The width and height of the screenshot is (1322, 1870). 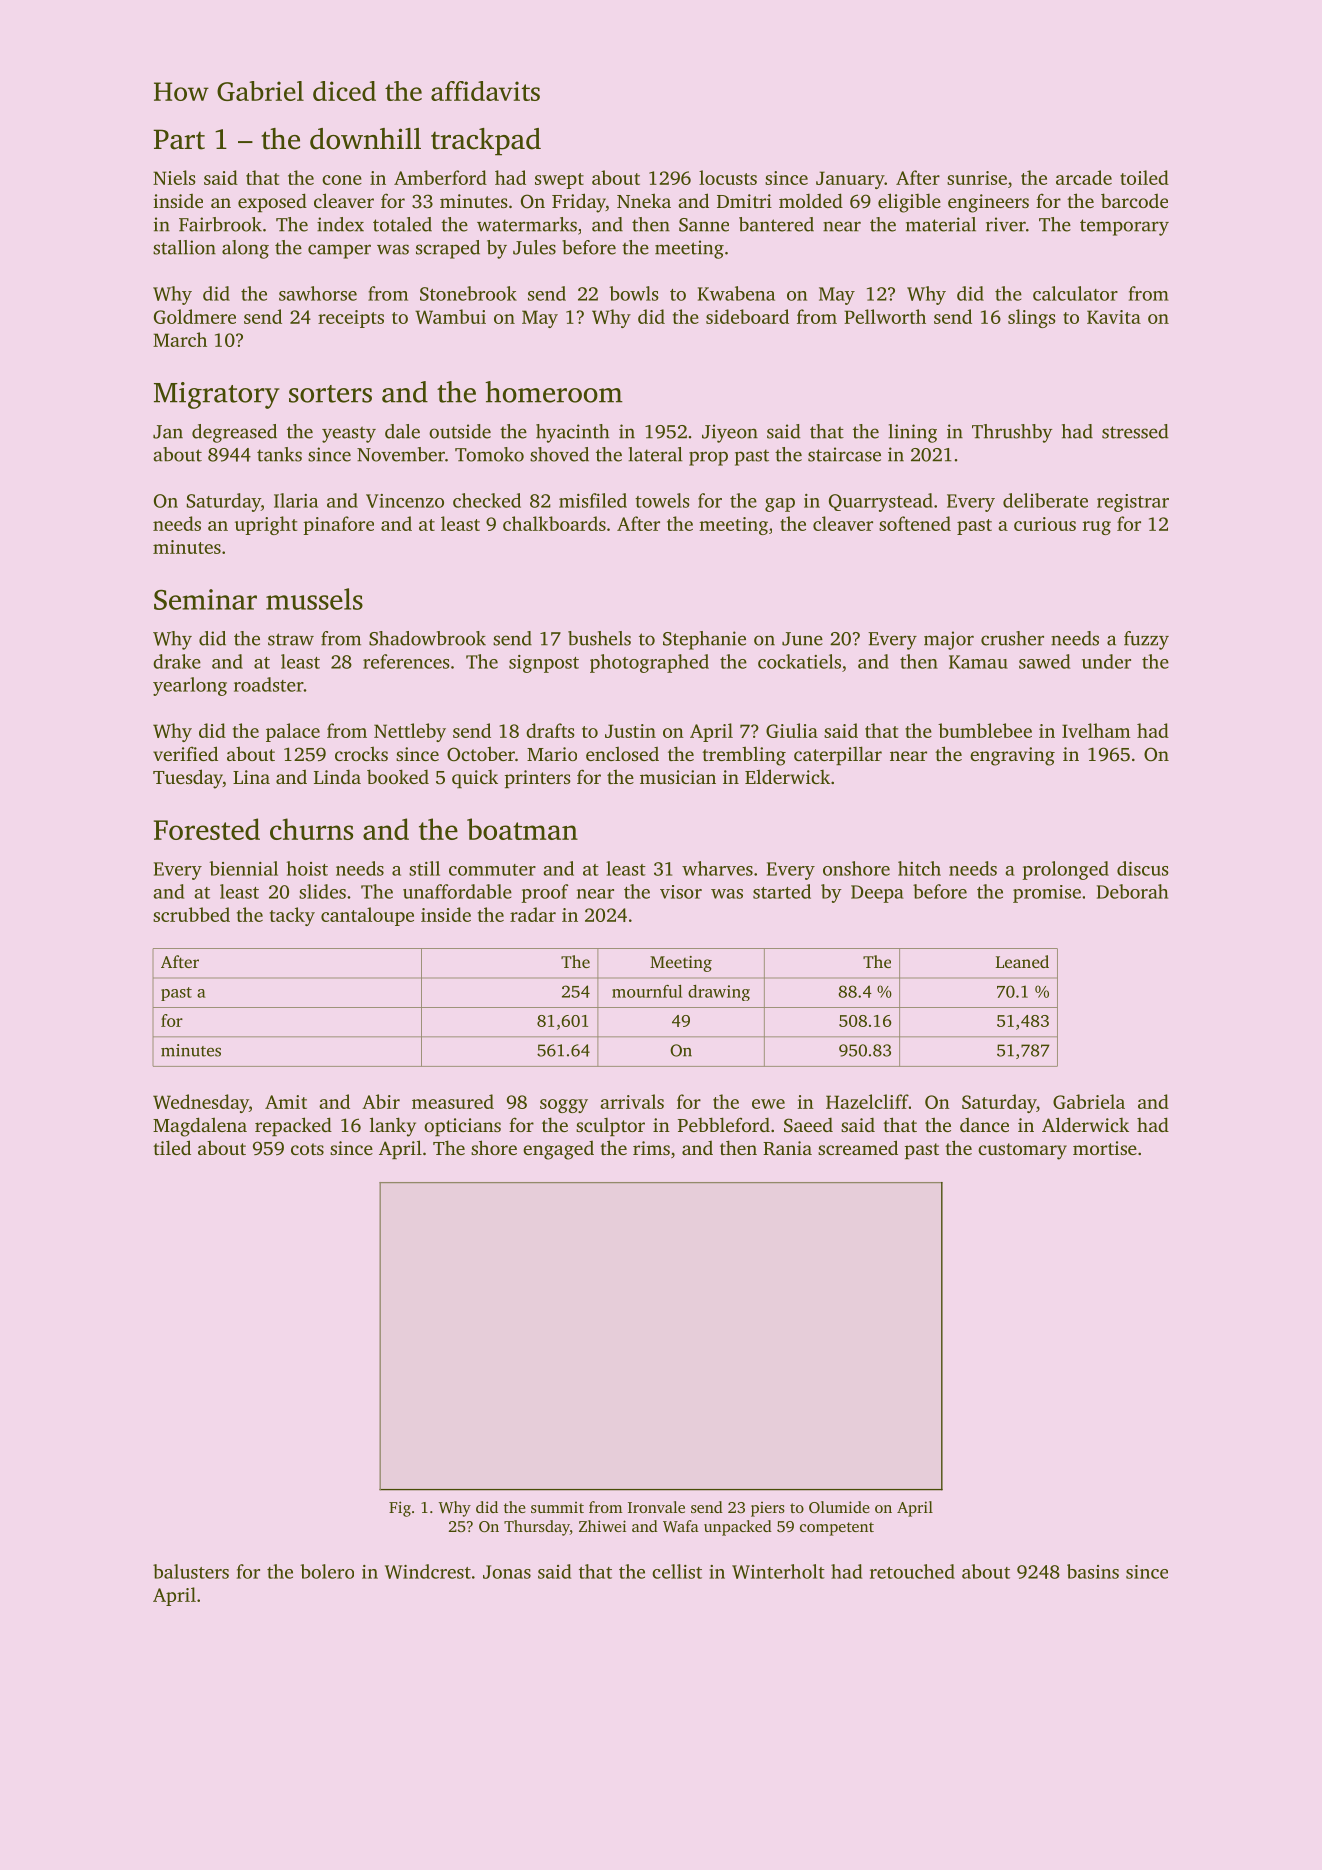 I want to click on discus, so click(x=1143, y=868).
